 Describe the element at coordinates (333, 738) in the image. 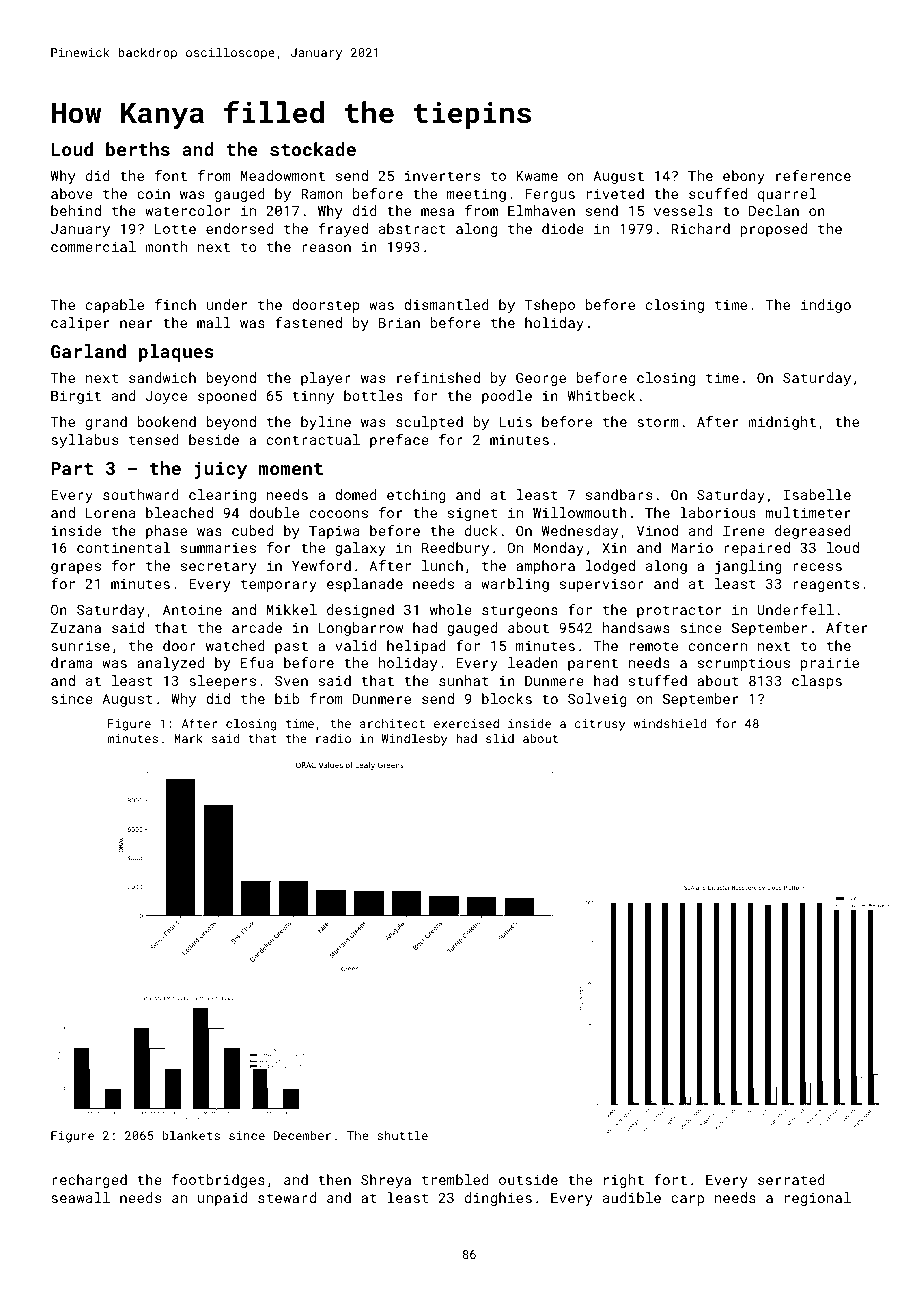

I see `radio` at that location.
